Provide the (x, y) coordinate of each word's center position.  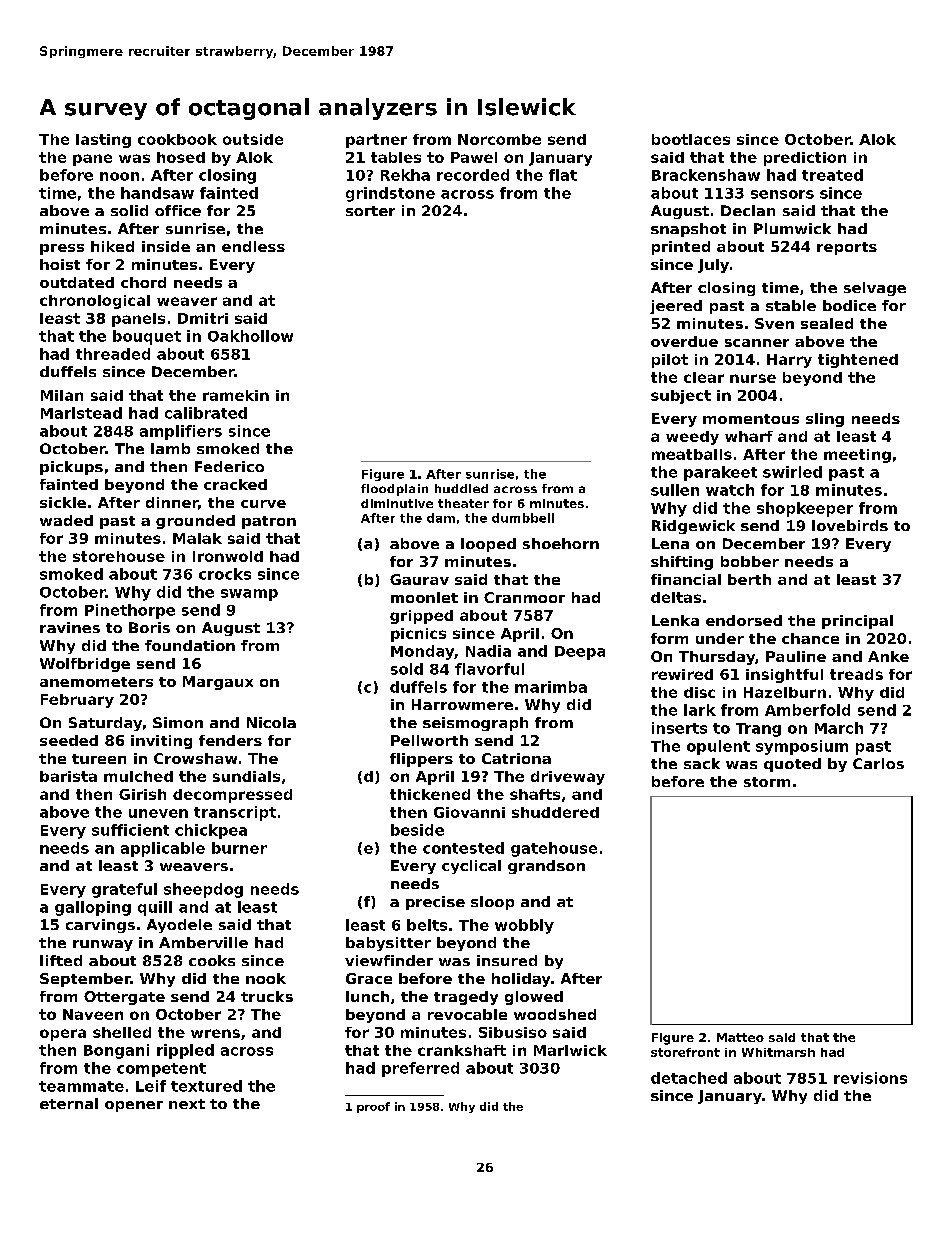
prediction (805, 159)
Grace (369, 978)
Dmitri (203, 318)
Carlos (878, 763)
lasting (103, 141)
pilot (670, 361)
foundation (190, 645)
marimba (551, 687)
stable (791, 305)
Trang (758, 730)
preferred (420, 1069)
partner (376, 141)
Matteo (740, 1037)
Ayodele (179, 926)
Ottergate (124, 998)
